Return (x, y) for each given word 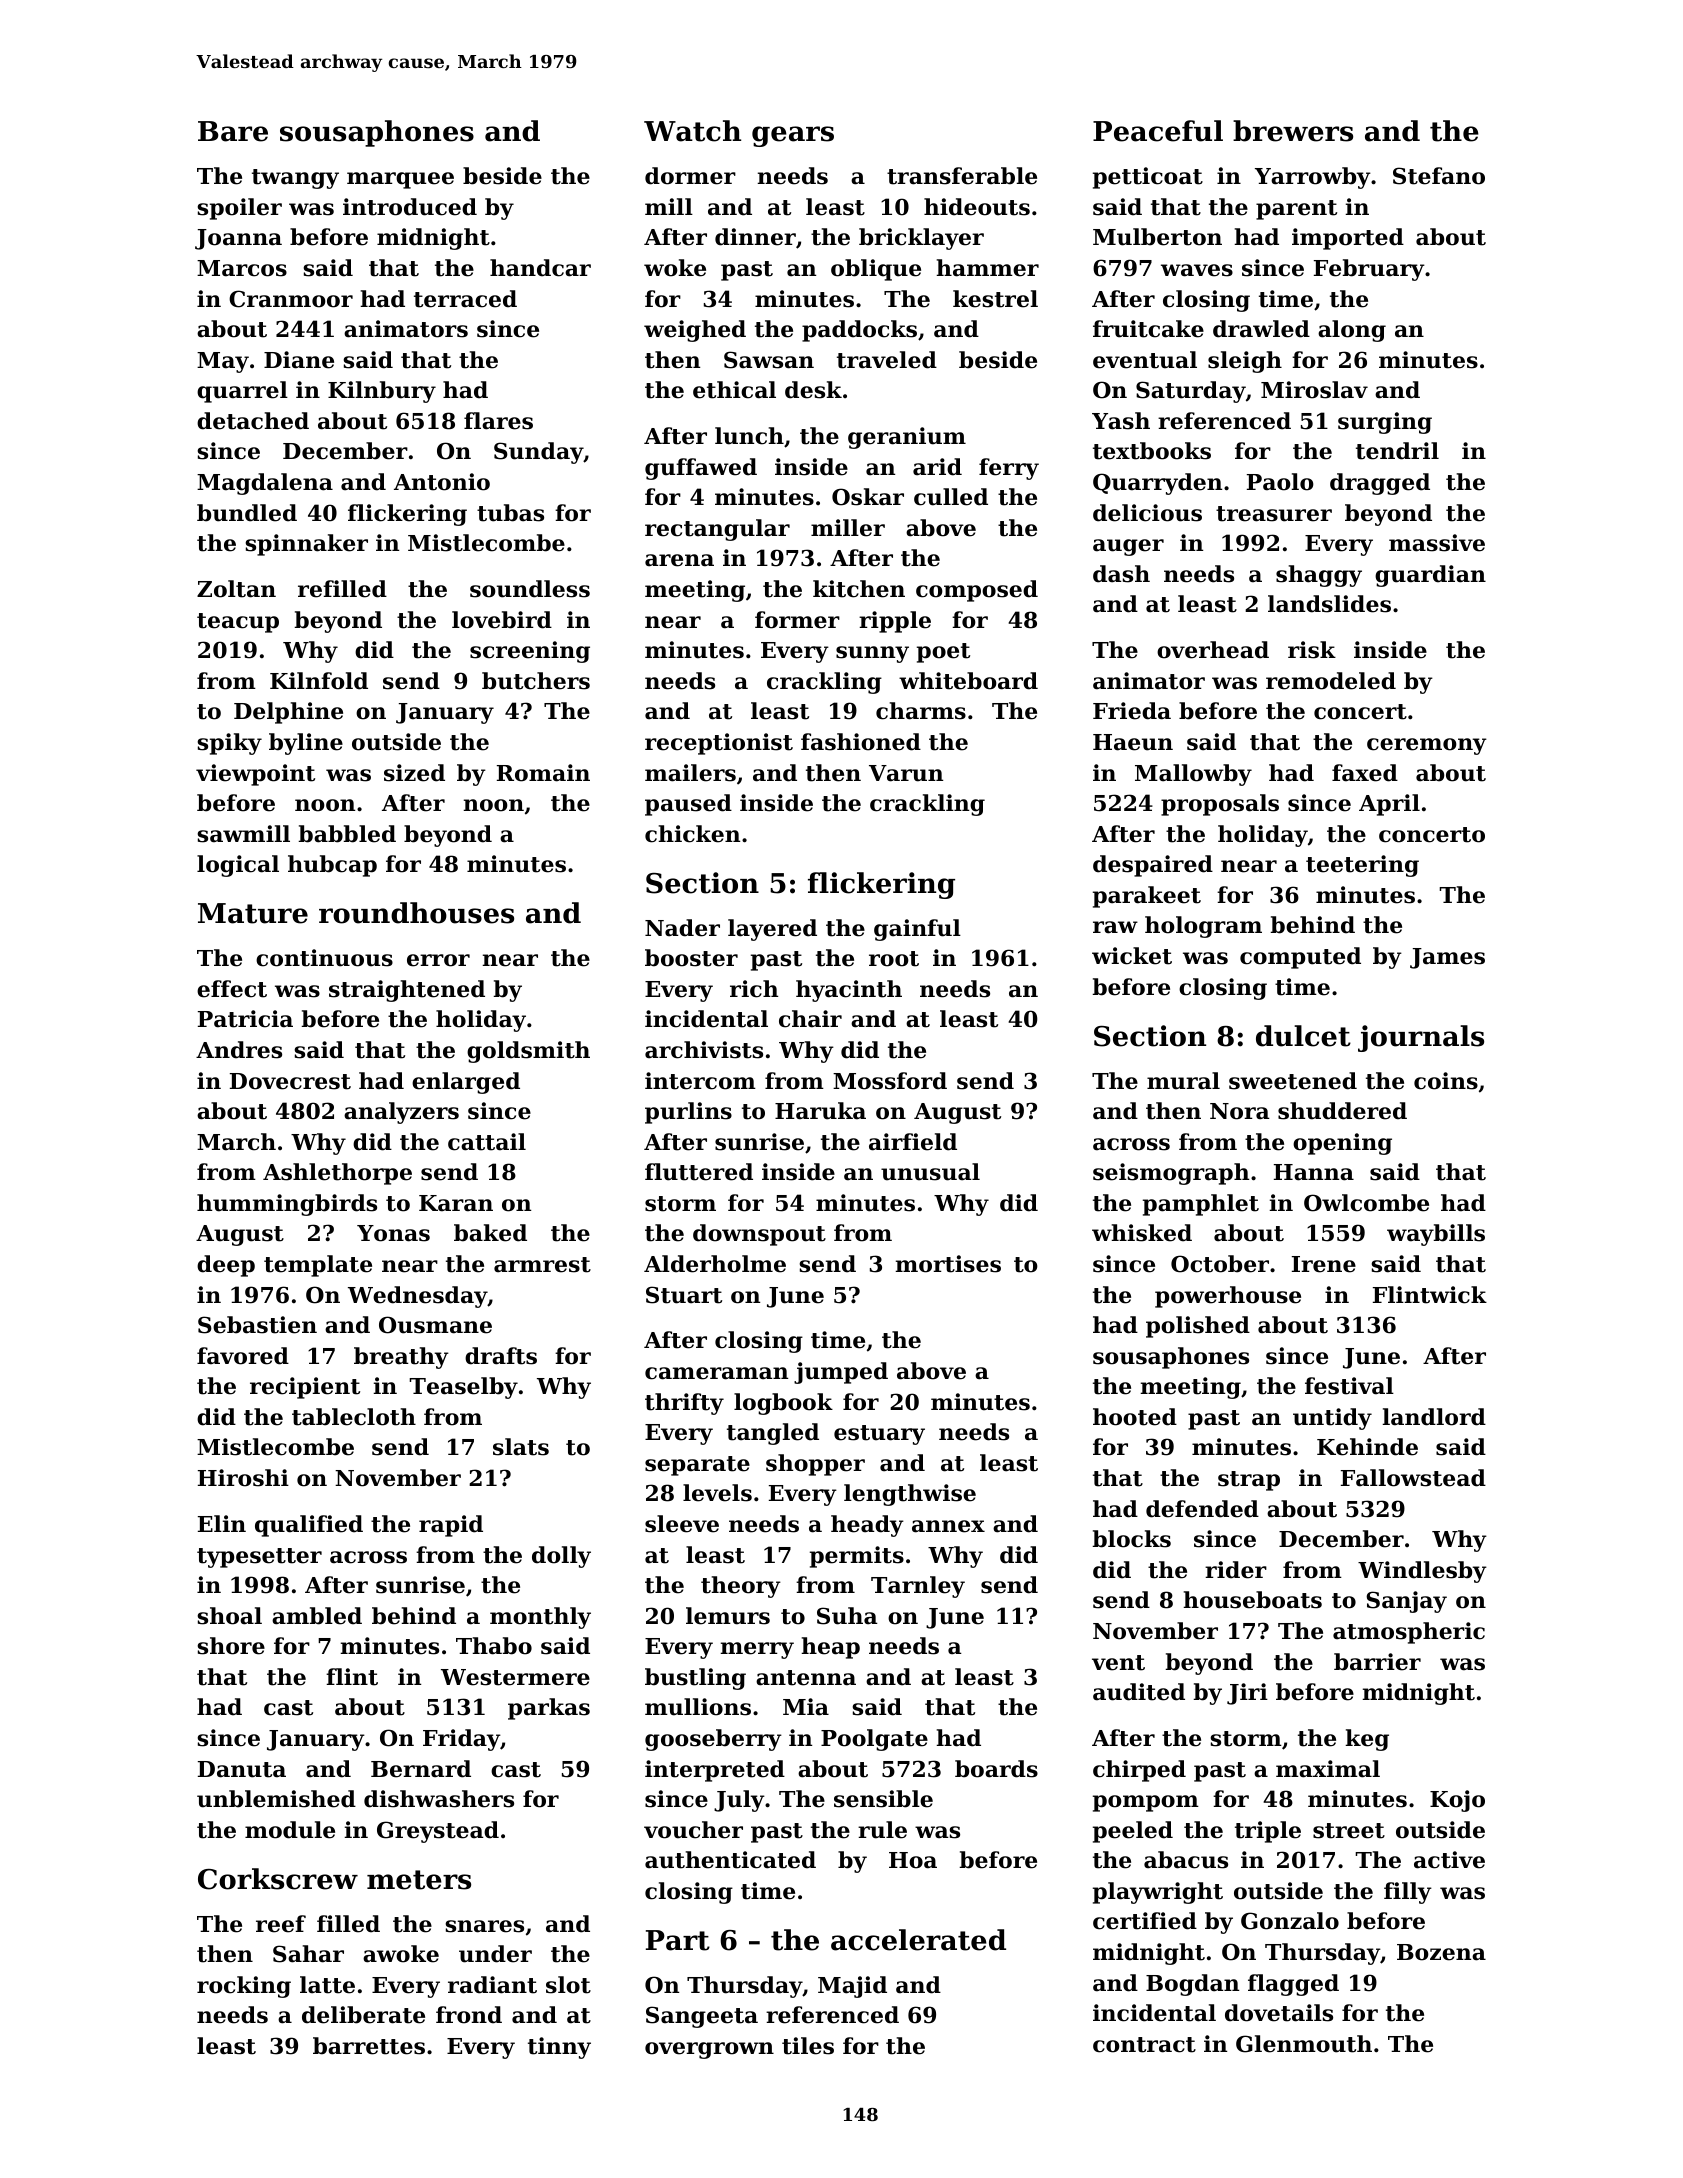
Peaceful (1158, 131)
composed (977, 591)
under (495, 1954)
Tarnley (918, 1587)
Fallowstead (1413, 1478)
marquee (400, 180)
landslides (1329, 604)
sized (414, 773)
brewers (1293, 131)
